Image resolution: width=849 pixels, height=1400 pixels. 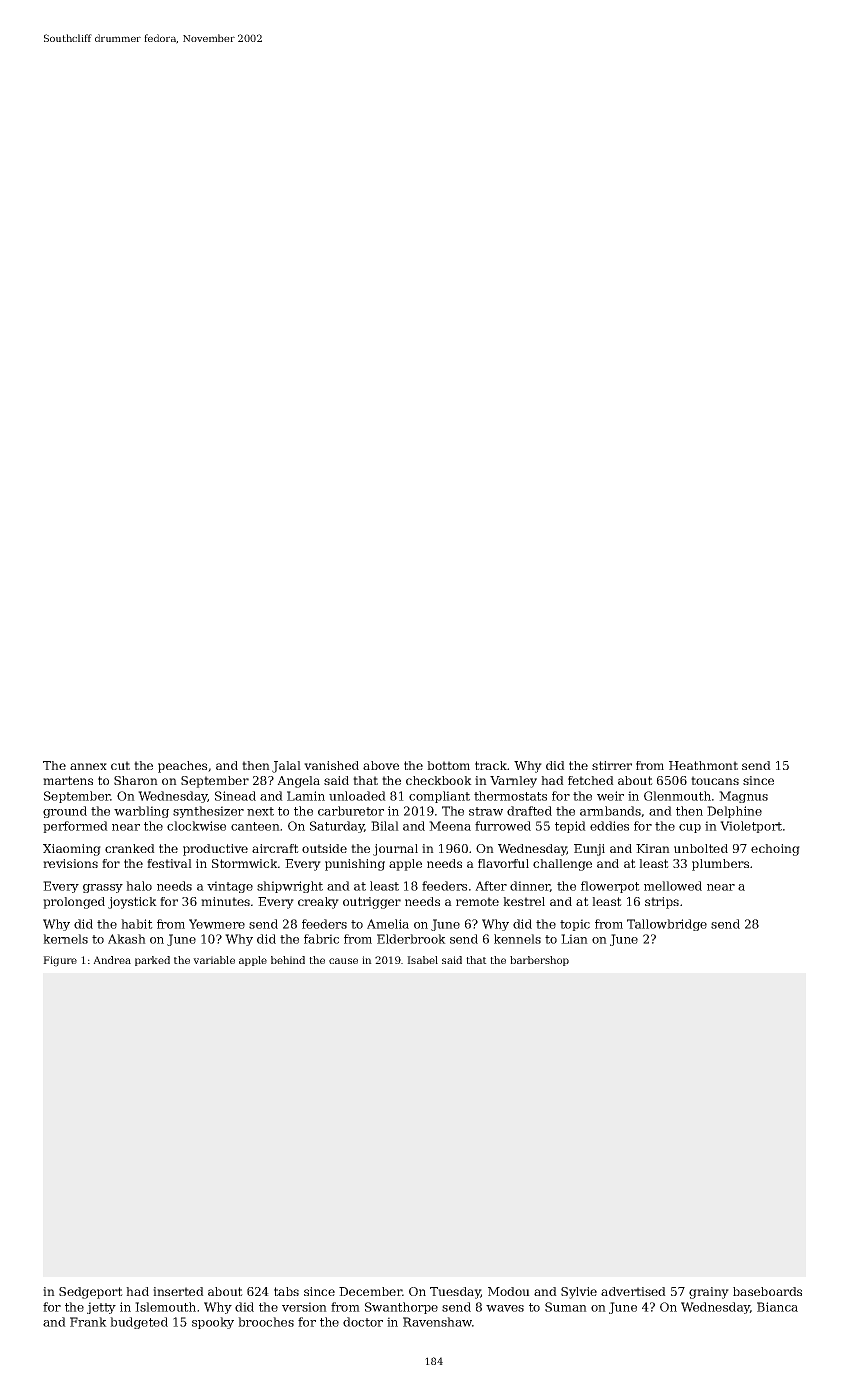 I want to click on journal, so click(x=395, y=850).
